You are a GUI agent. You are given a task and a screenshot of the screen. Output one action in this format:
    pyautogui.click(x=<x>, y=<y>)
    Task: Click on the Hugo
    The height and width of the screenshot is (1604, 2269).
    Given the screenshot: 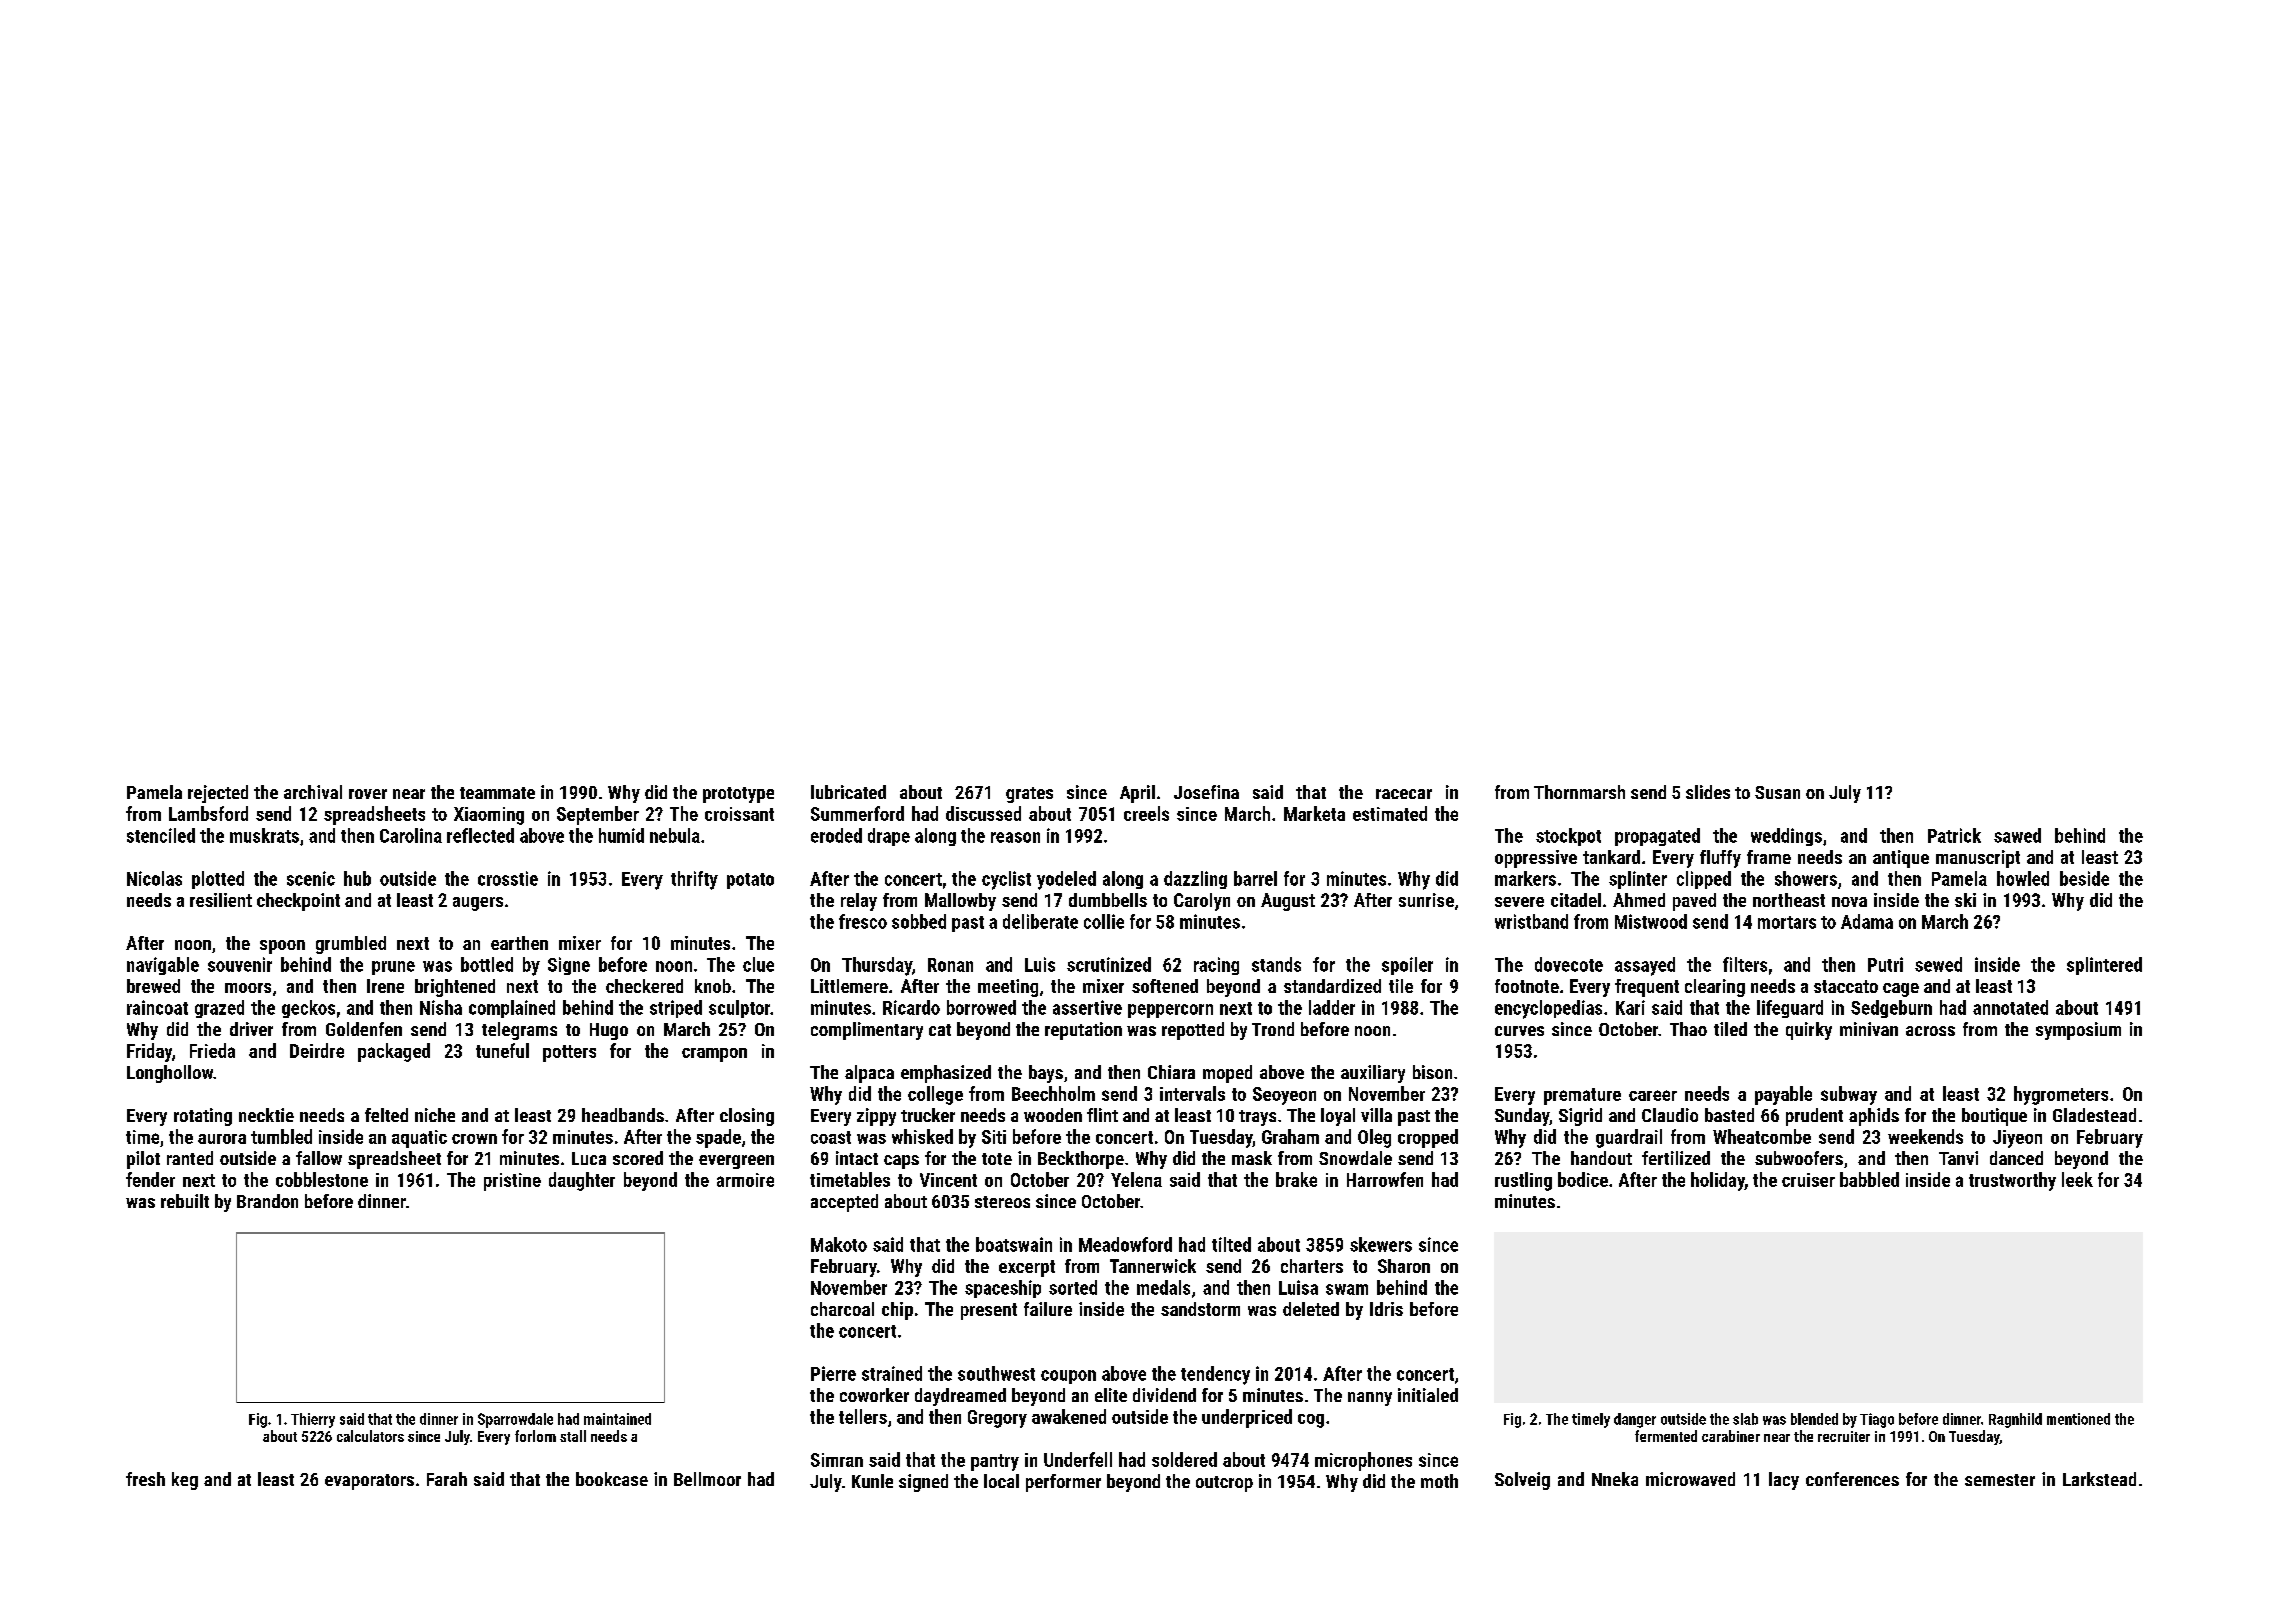 What is the action you would take?
    pyautogui.click(x=609, y=1031)
